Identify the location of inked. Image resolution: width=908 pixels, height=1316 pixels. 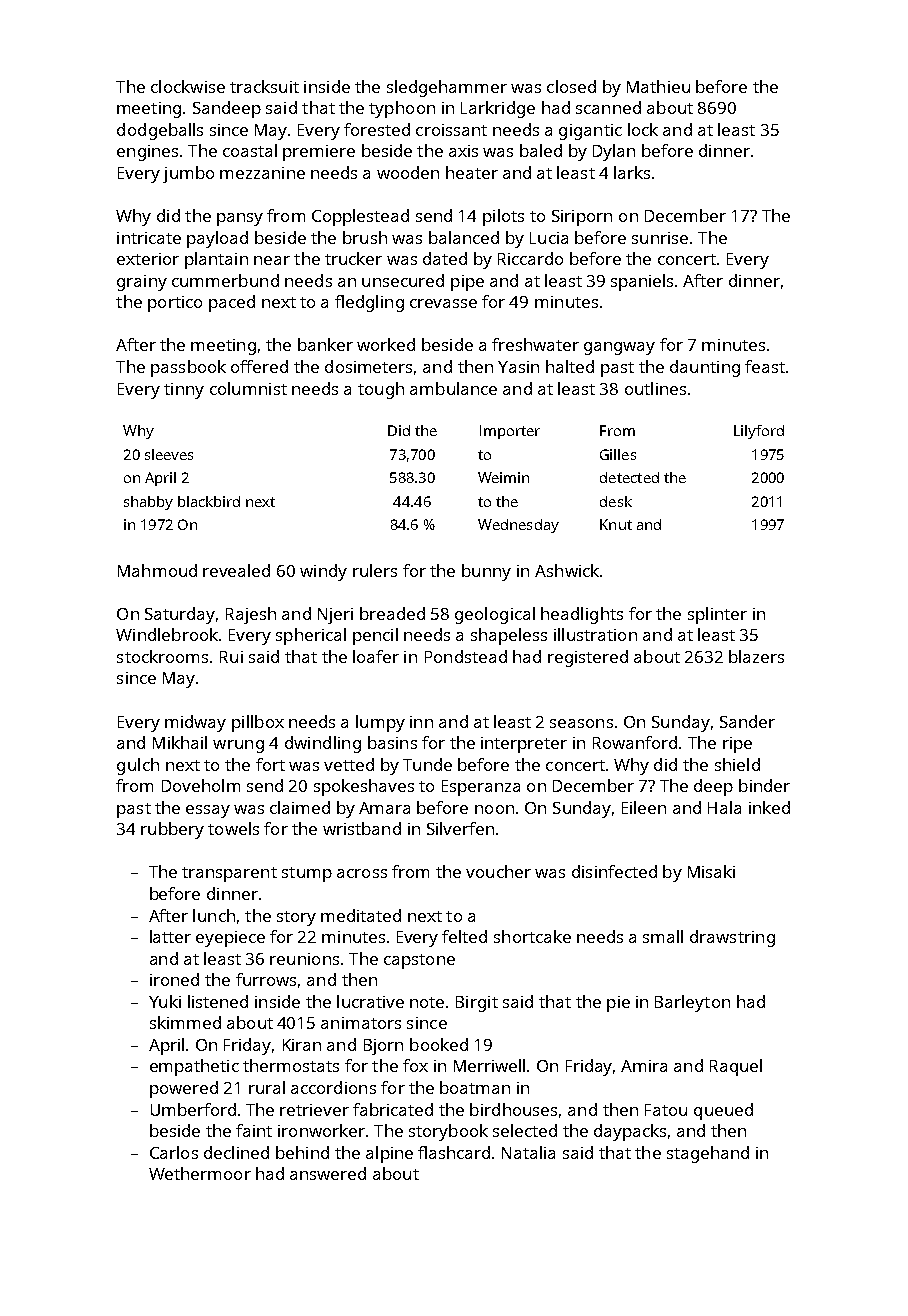
(769, 807).
